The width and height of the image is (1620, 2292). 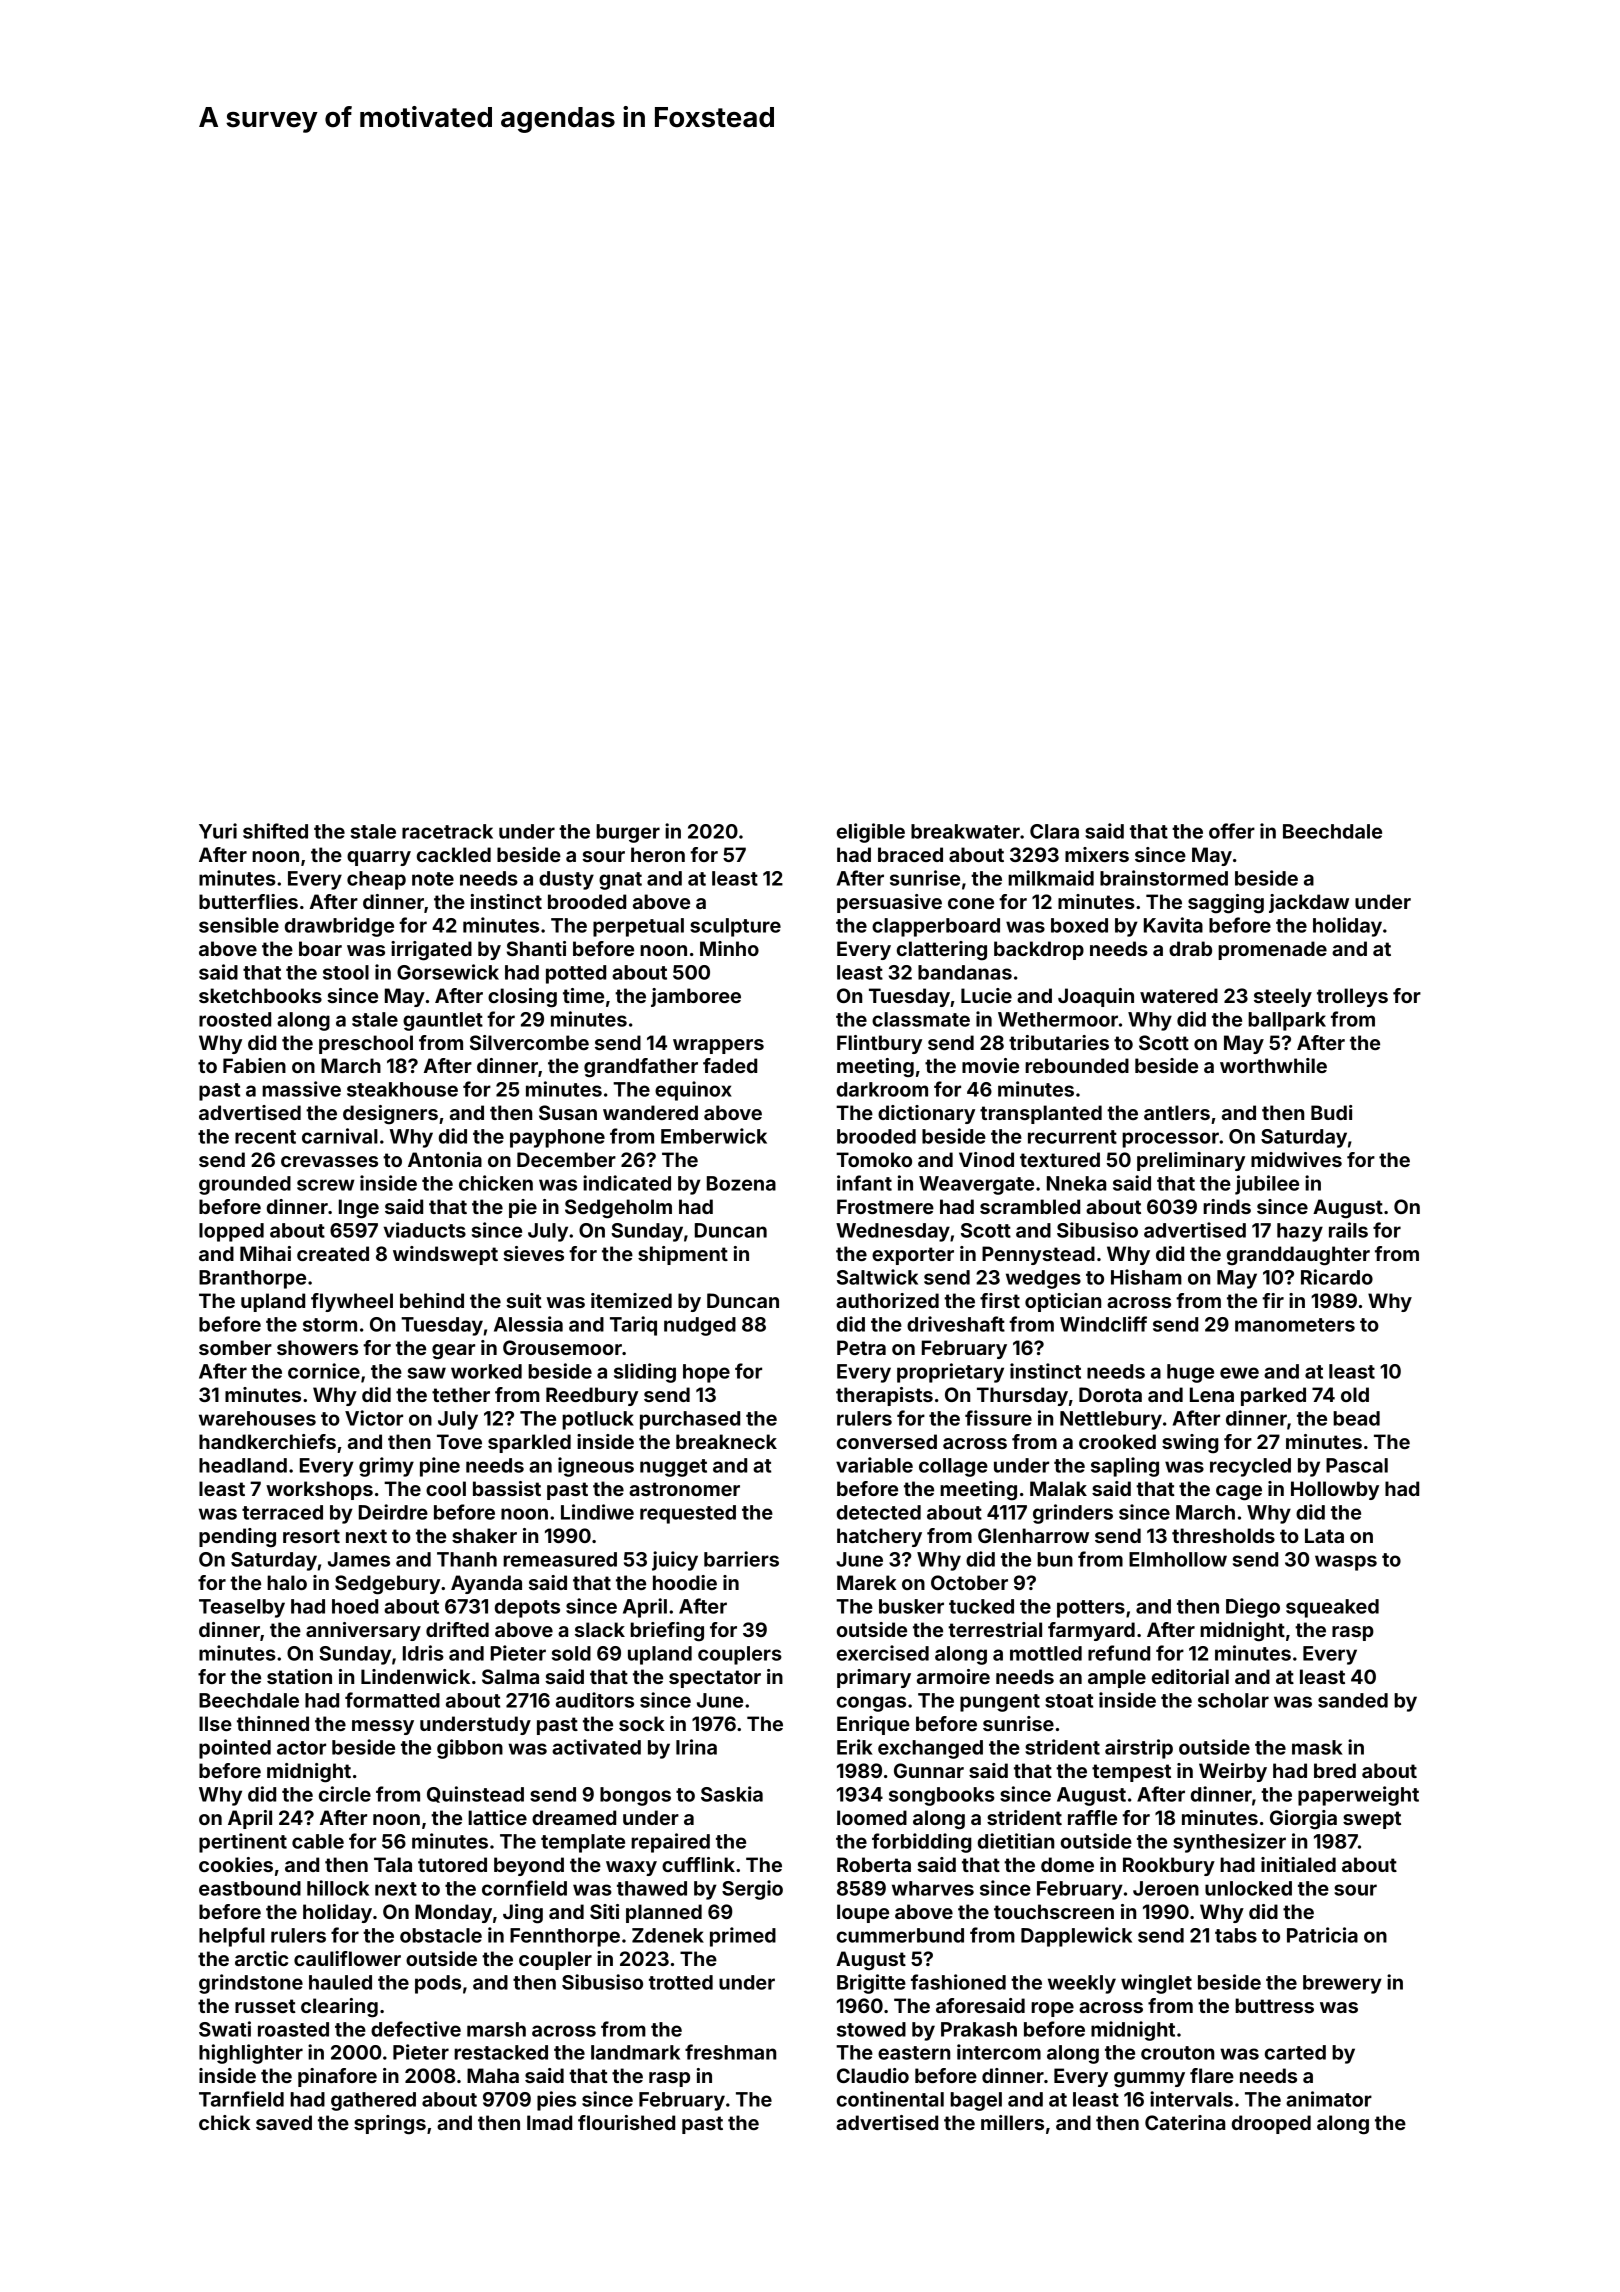 What do you see at coordinates (248, 901) in the image?
I see `butterflies` at bounding box center [248, 901].
